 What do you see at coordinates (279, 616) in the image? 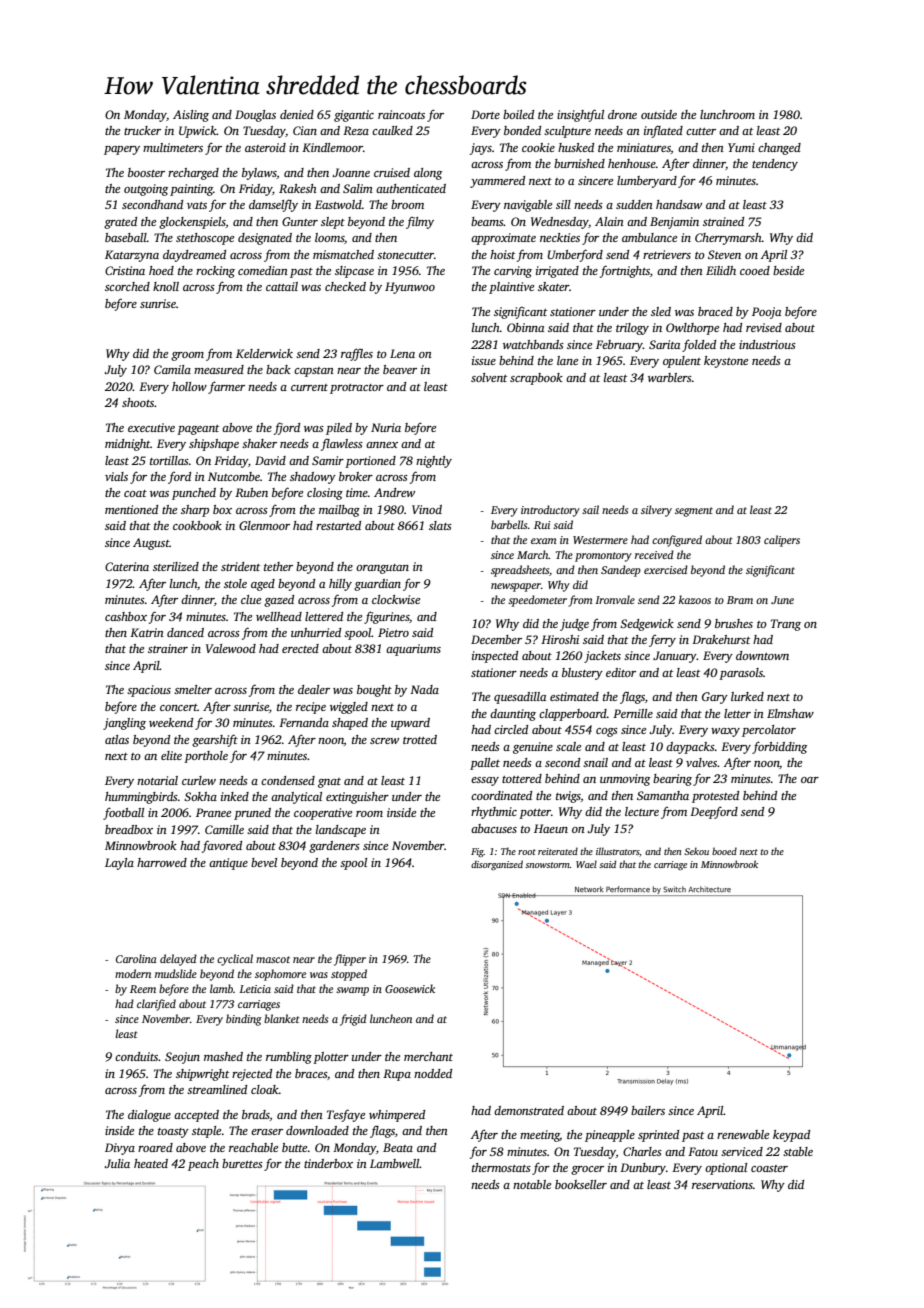
I see `wellhead` at bounding box center [279, 616].
